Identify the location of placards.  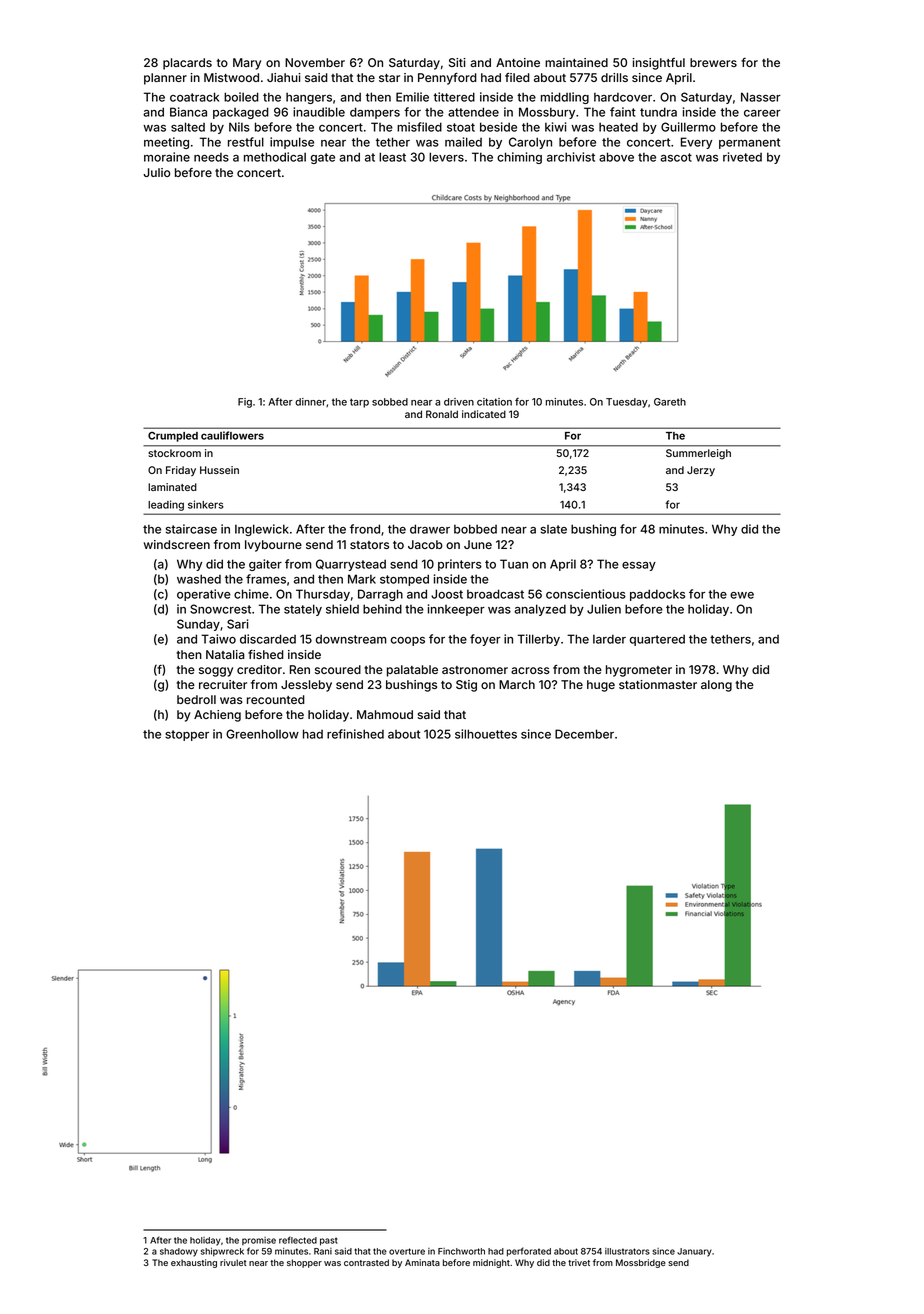
(187, 64).
